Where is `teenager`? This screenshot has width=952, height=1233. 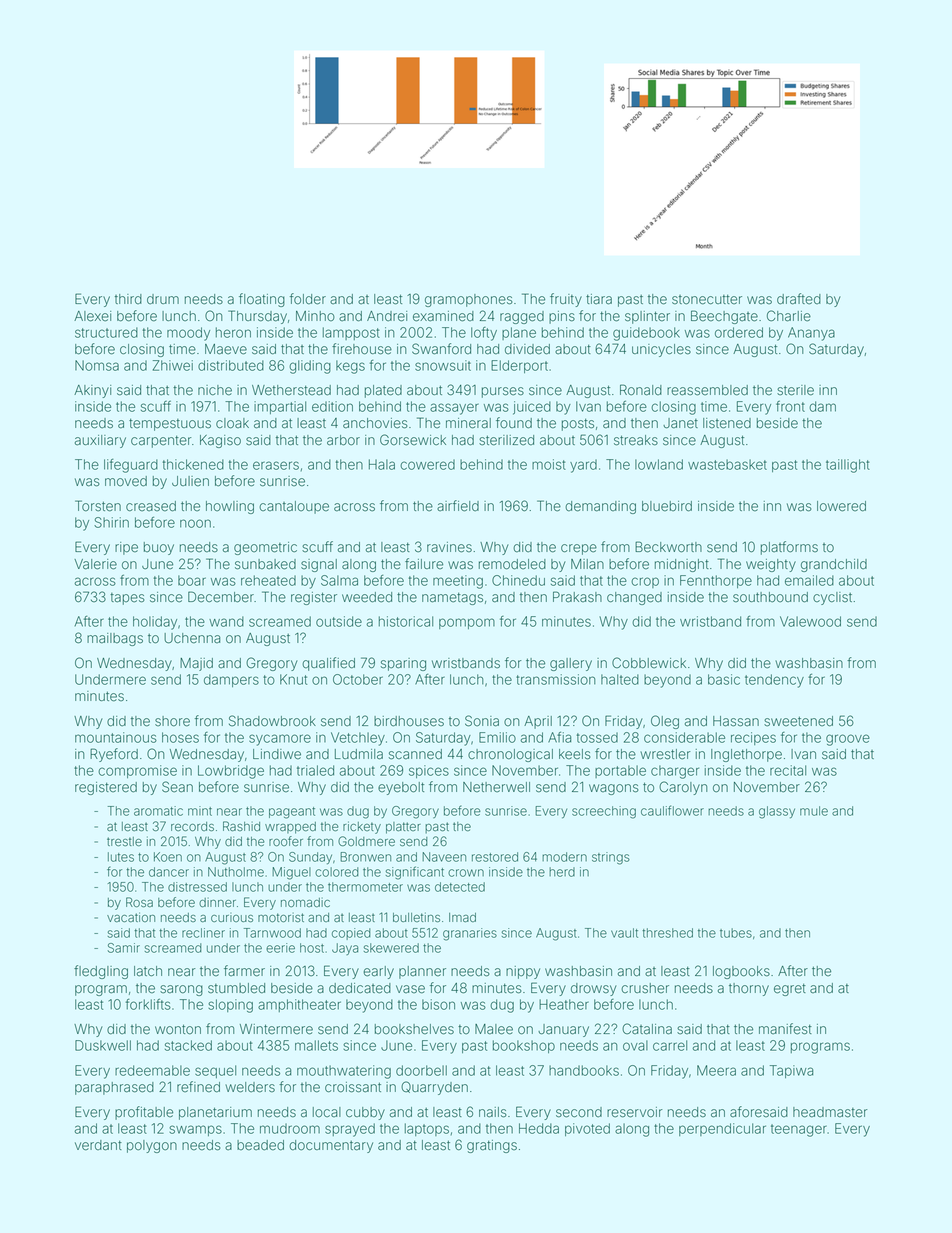 teenager is located at coordinates (799, 1130).
